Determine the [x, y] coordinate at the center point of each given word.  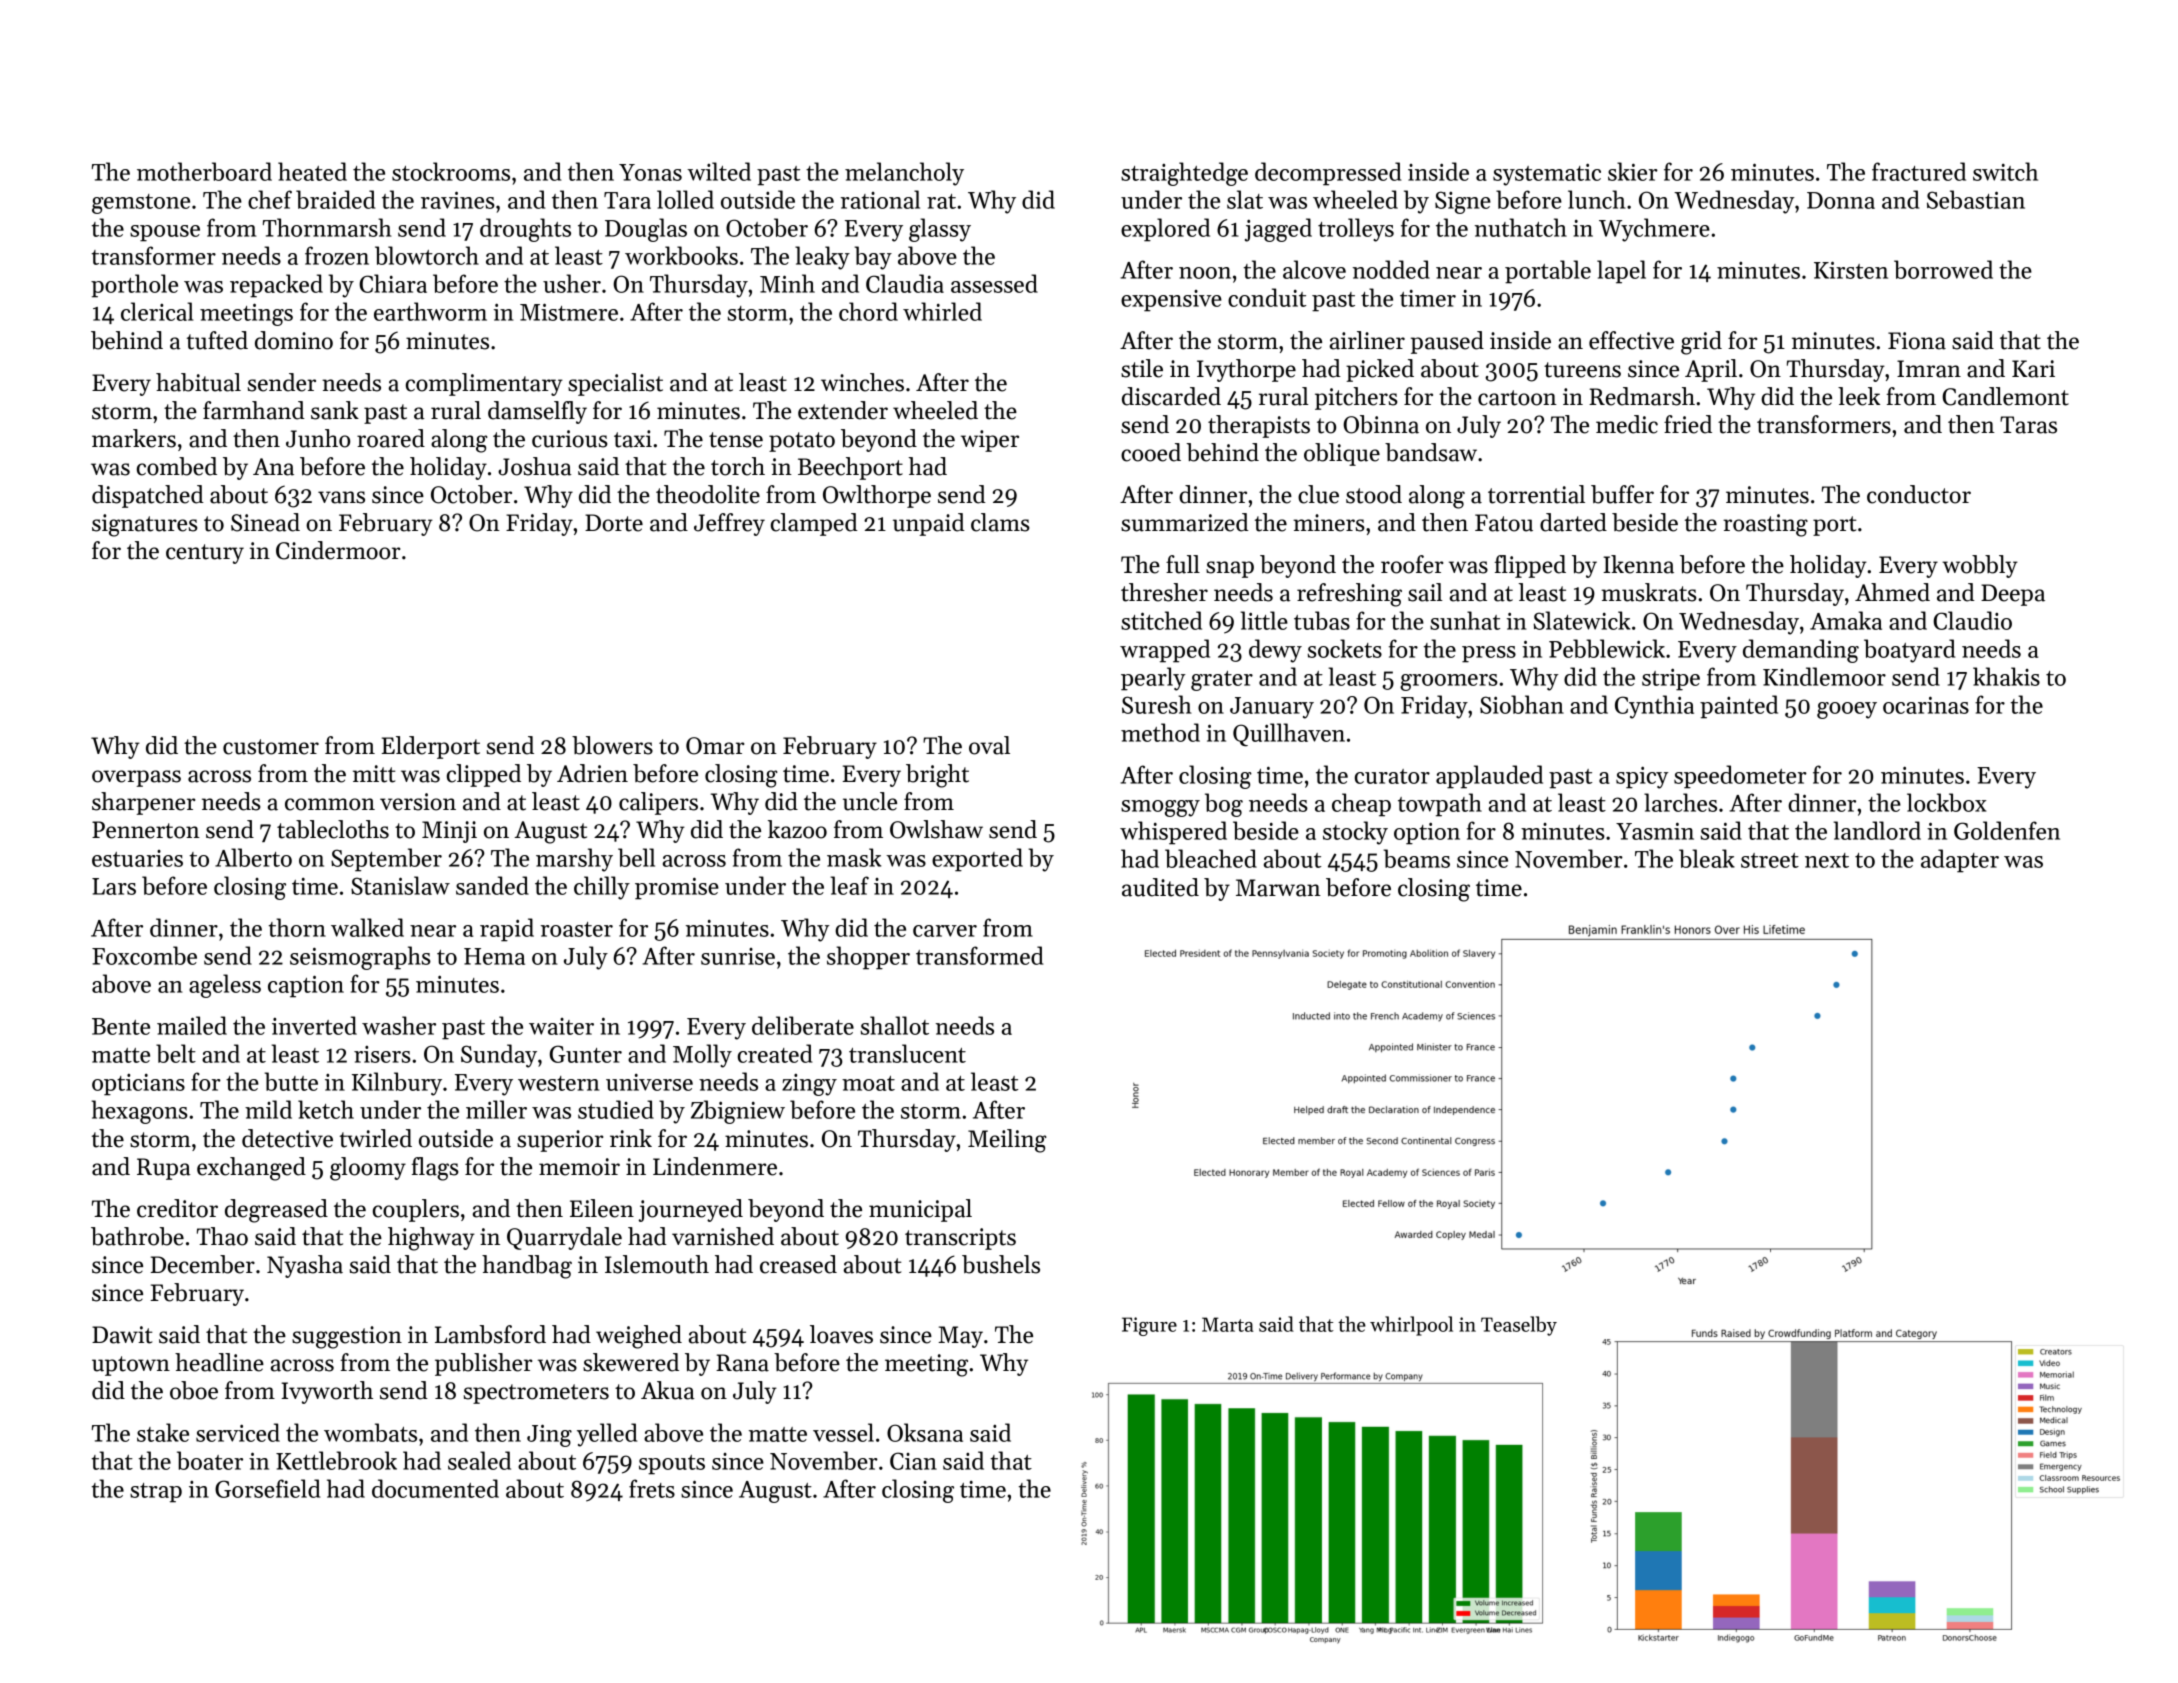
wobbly [1980, 566]
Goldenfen [2007, 830]
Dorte [614, 523]
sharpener [143, 803]
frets [652, 1488]
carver [945, 931]
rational [880, 199]
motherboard [204, 171]
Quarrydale [564, 1238]
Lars [114, 886]
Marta [1228, 1324]
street [1770, 860]
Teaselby [1519, 1326]
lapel [1621, 272]
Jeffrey [729, 524]
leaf [849, 885]
